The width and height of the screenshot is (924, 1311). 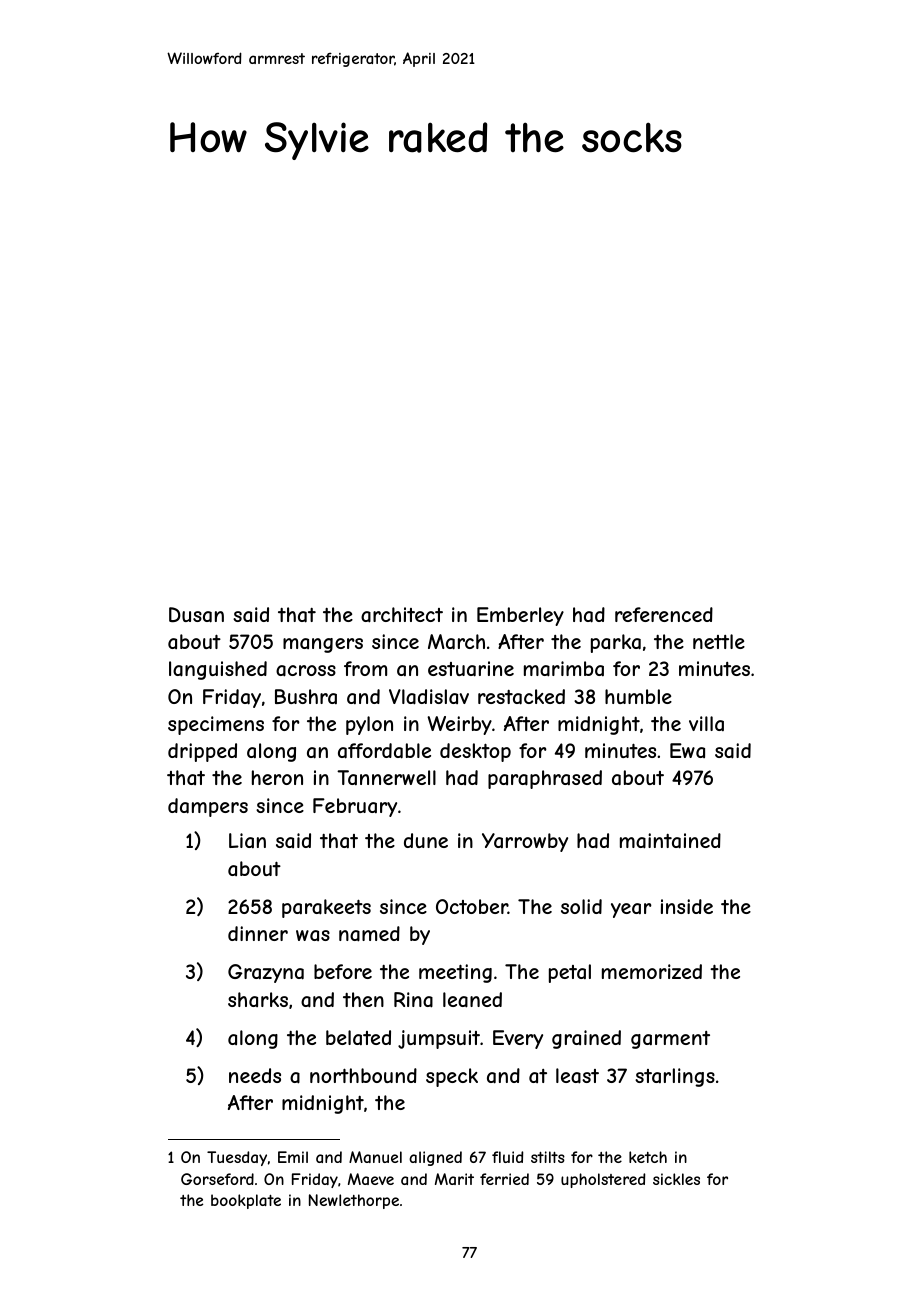 I want to click on heron, so click(x=277, y=777).
